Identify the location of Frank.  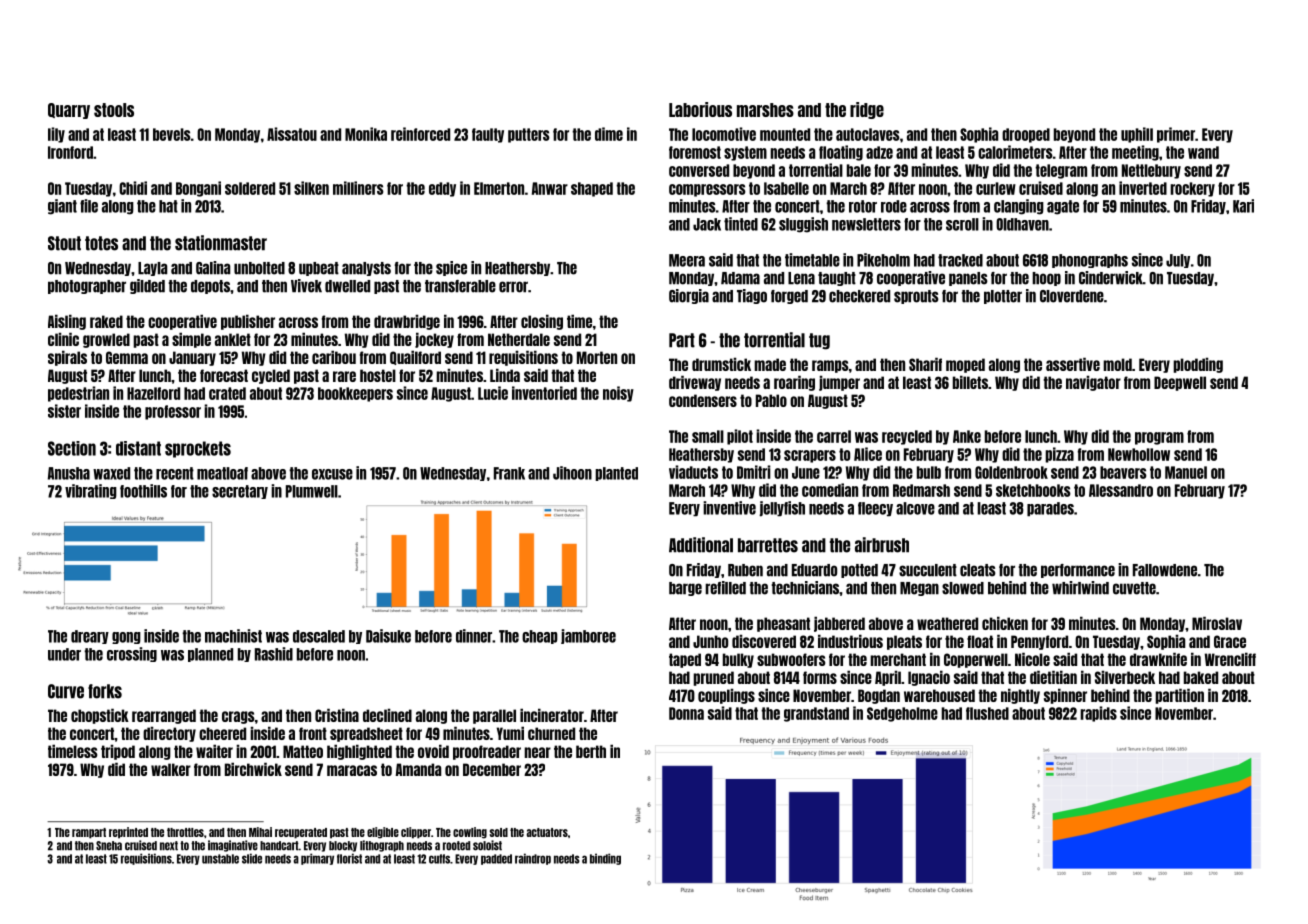
(509, 473).
